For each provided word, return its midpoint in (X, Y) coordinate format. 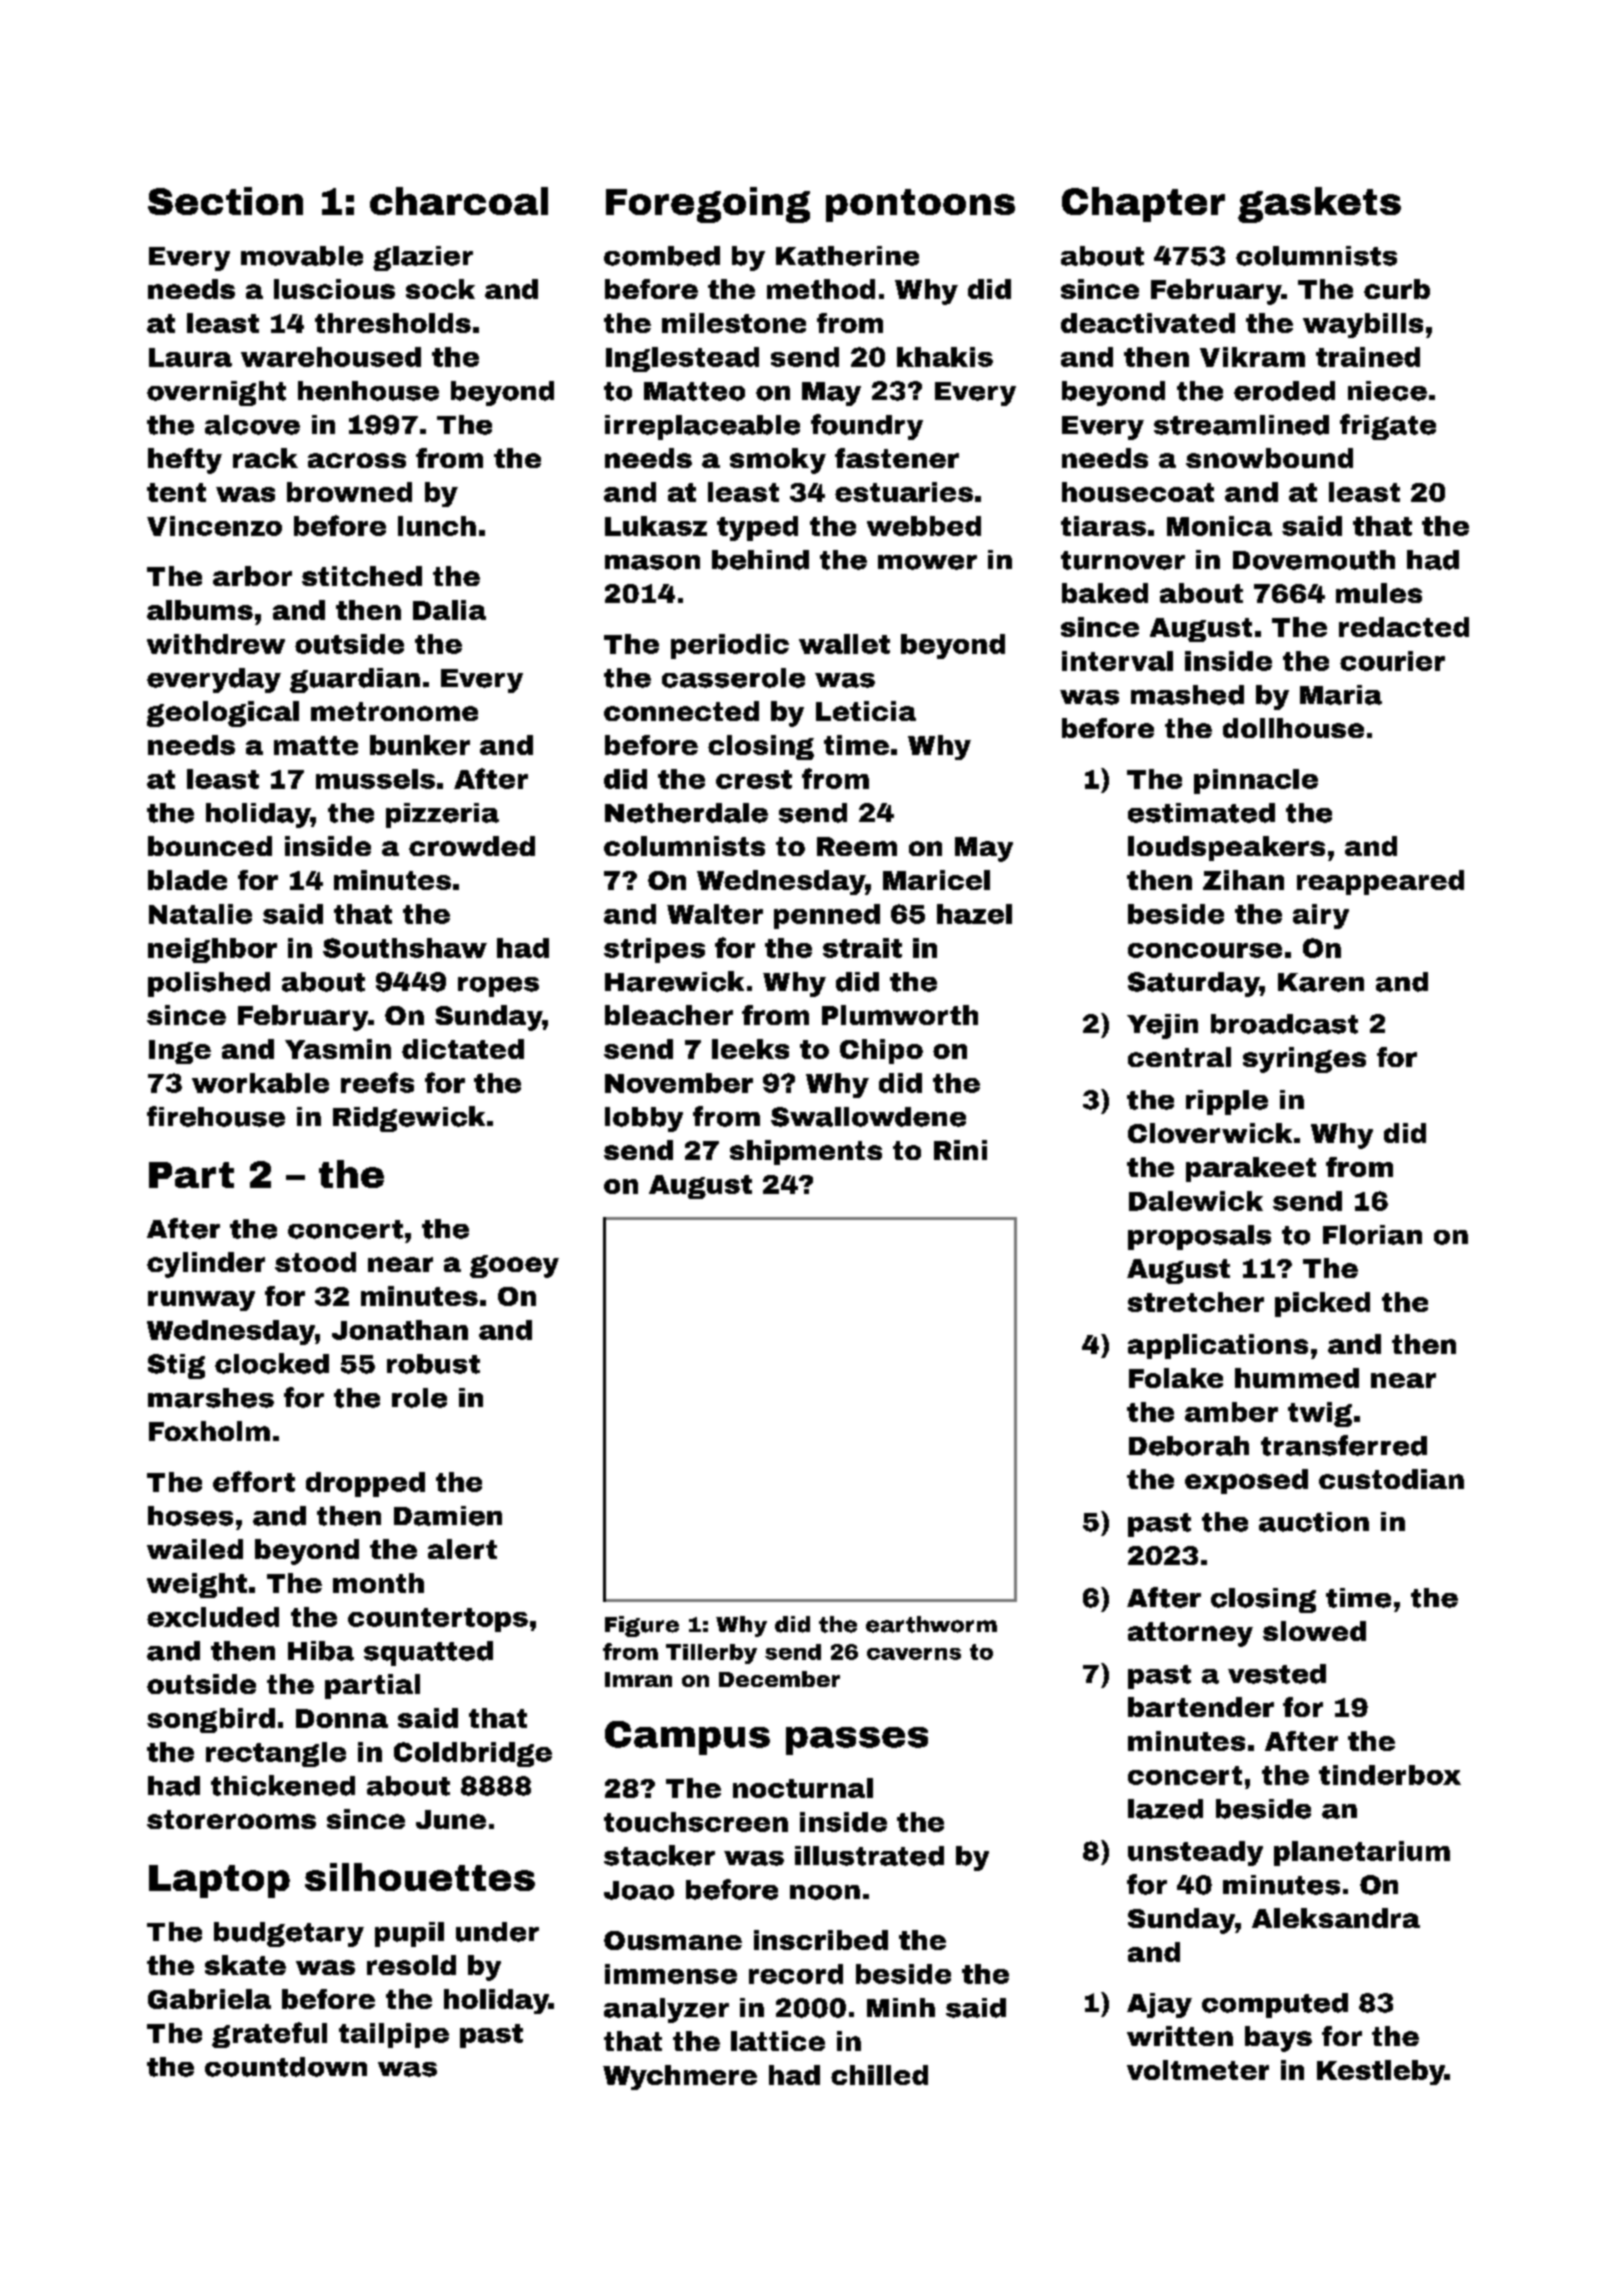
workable (260, 1083)
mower (927, 562)
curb (1397, 289)
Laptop (219, 1881)
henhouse (368, 391)
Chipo (881, 1051)
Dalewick (1196, 1201)
